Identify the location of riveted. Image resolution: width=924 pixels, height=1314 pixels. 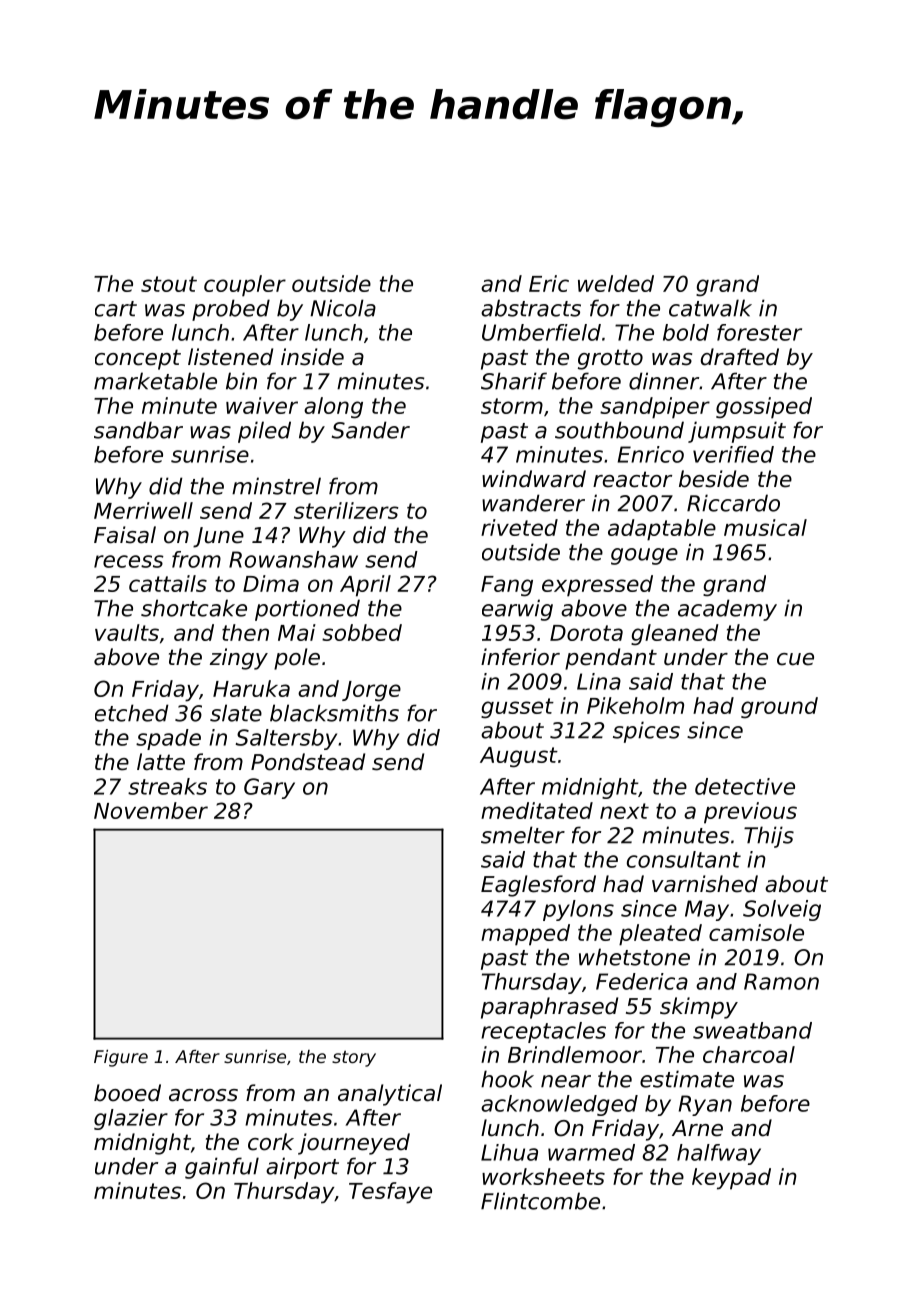
(519, 527).
